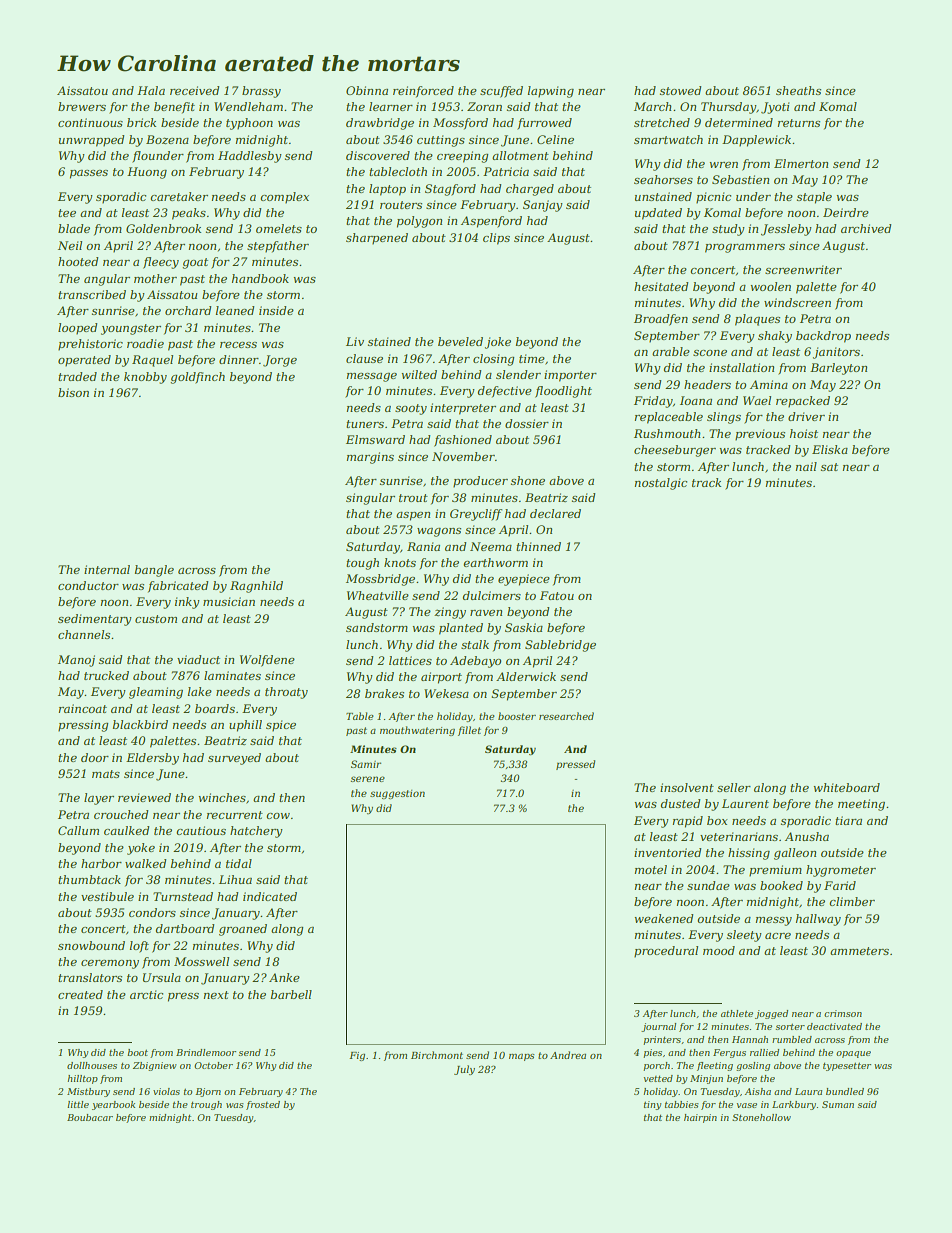 This screenshot has height=1233, width=952. What do you see at coordinates (664, 918) in the screenshot?
I see `weakened` at bounding box center [664, 918].
